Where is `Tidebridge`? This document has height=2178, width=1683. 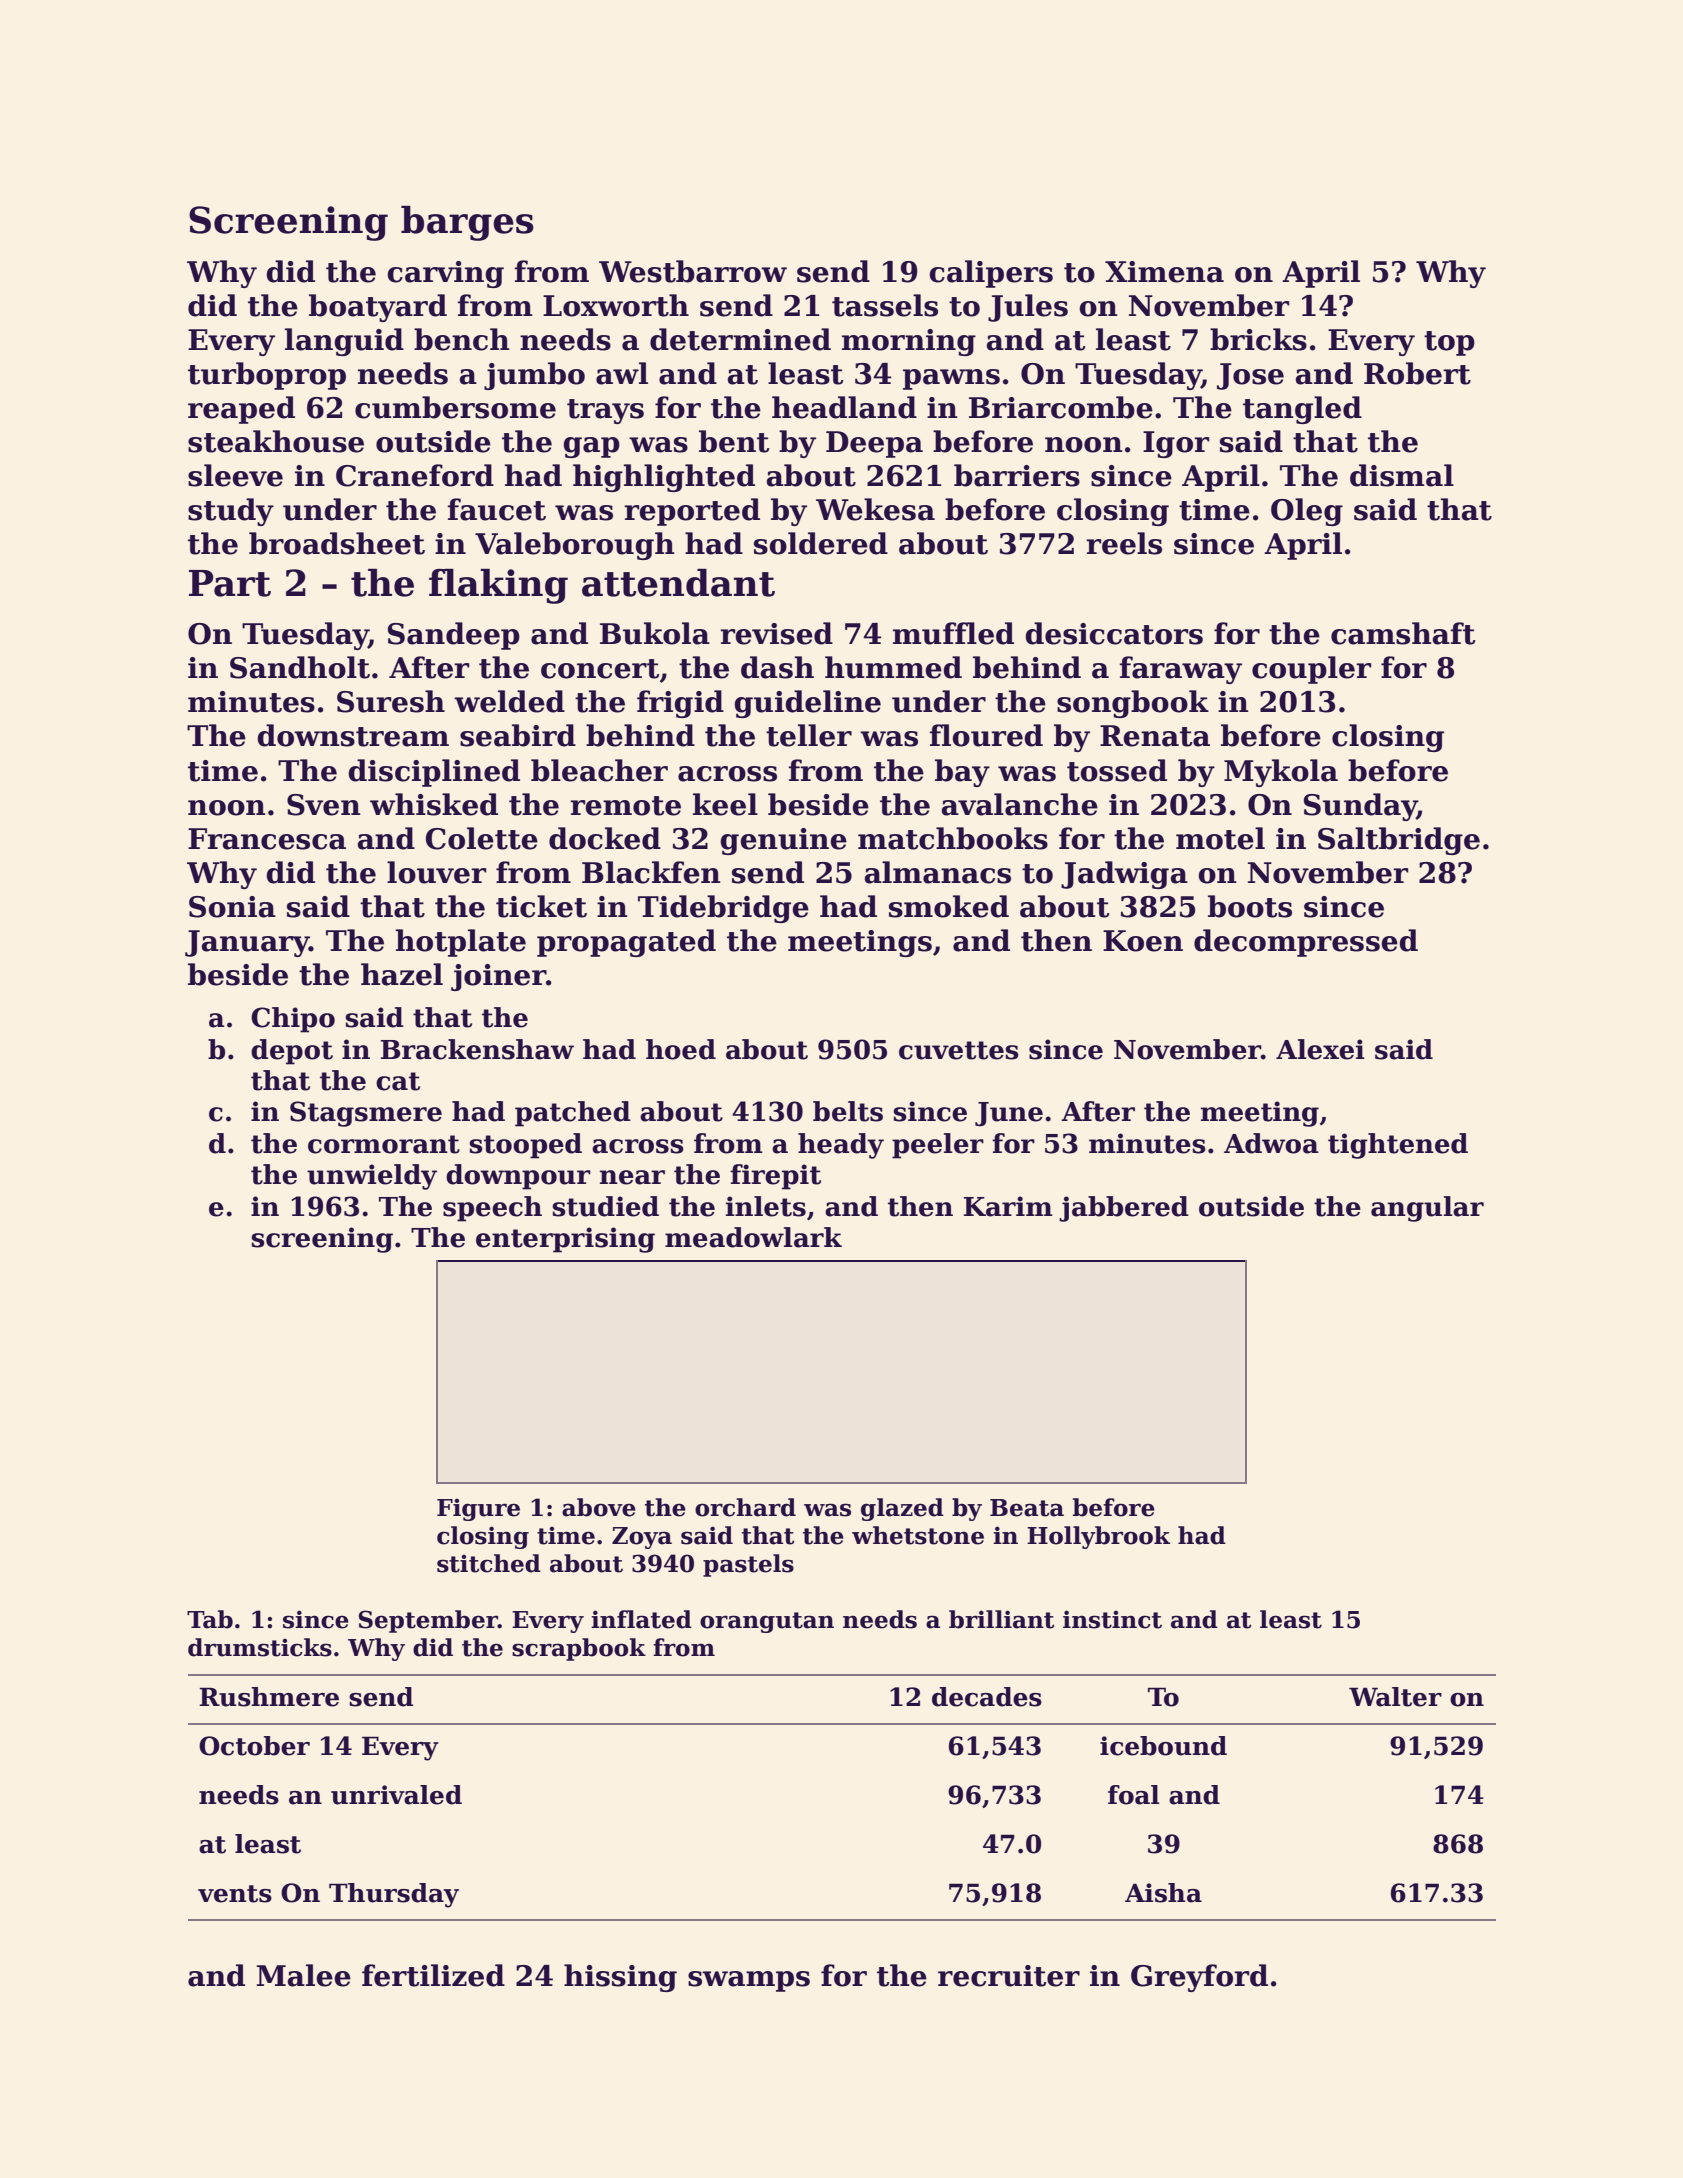
Tidebridge is located at coordinates (723, 909).
